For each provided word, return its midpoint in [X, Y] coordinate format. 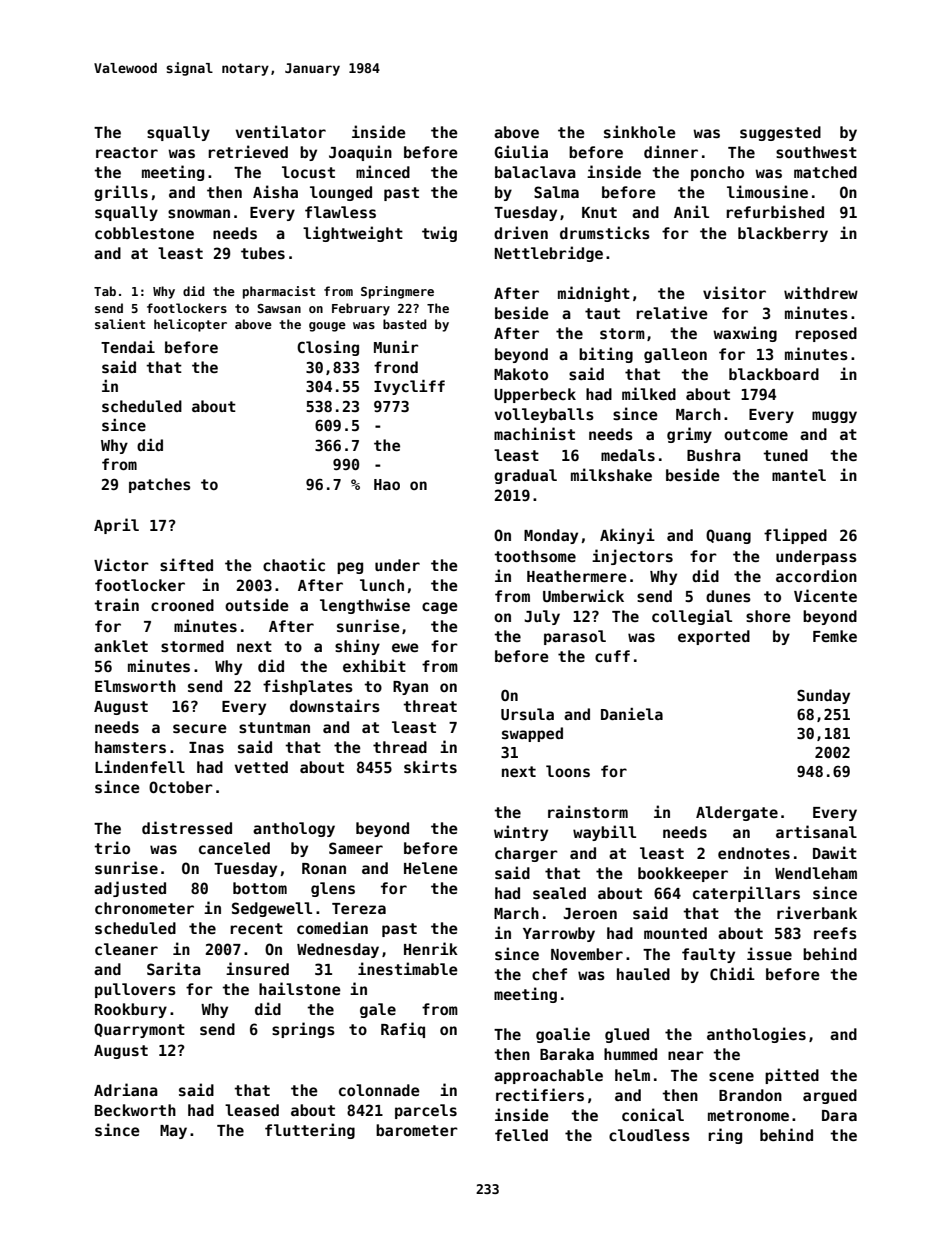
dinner [671, 151]
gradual [525, 476]
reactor [127, 152]
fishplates [308, 687]
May [173, 1132]
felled [521, 1135]
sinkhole [640, 131]
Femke [835, 636]
